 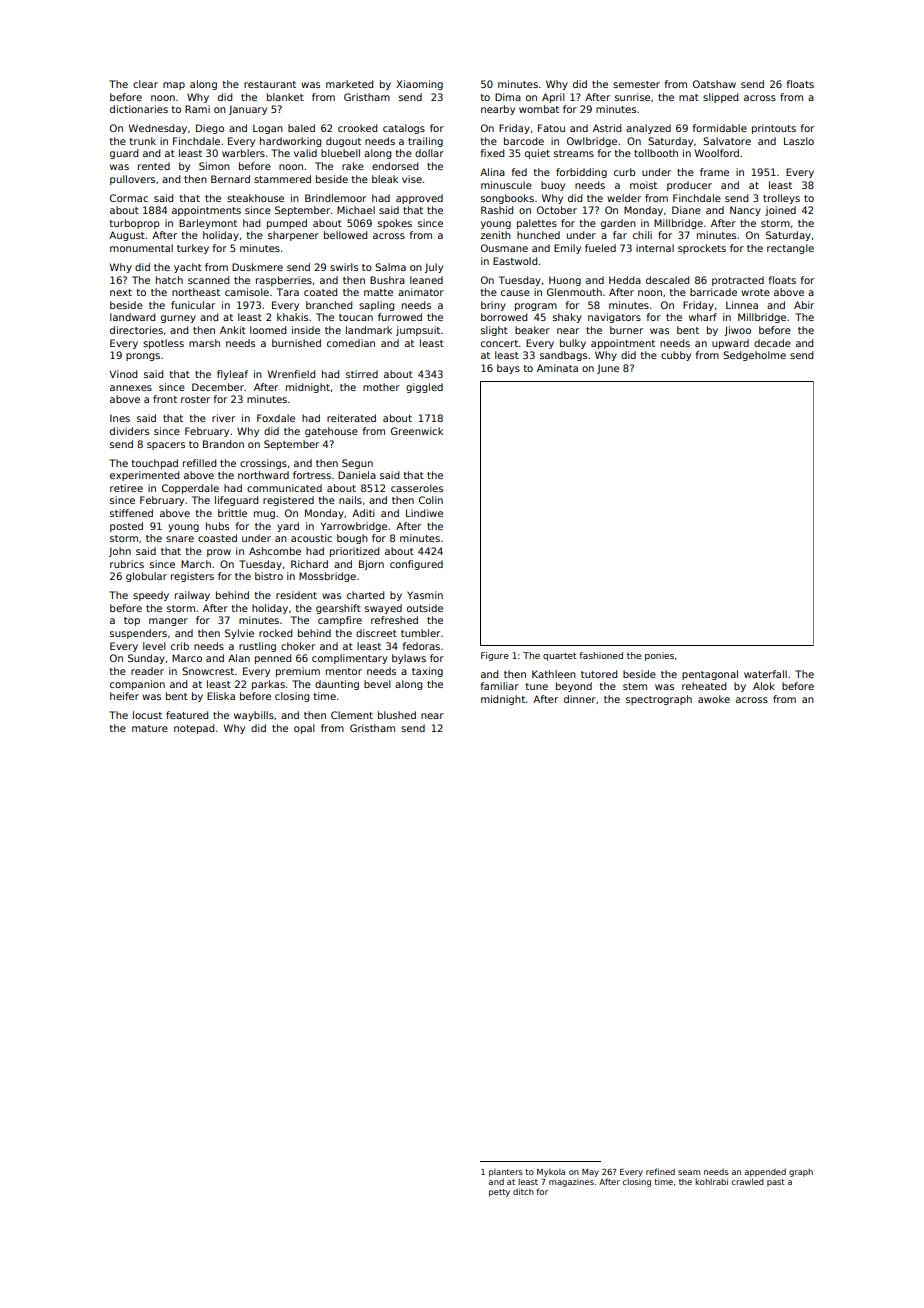 I want to click on dictionaries, so click(x=139, y=109).
